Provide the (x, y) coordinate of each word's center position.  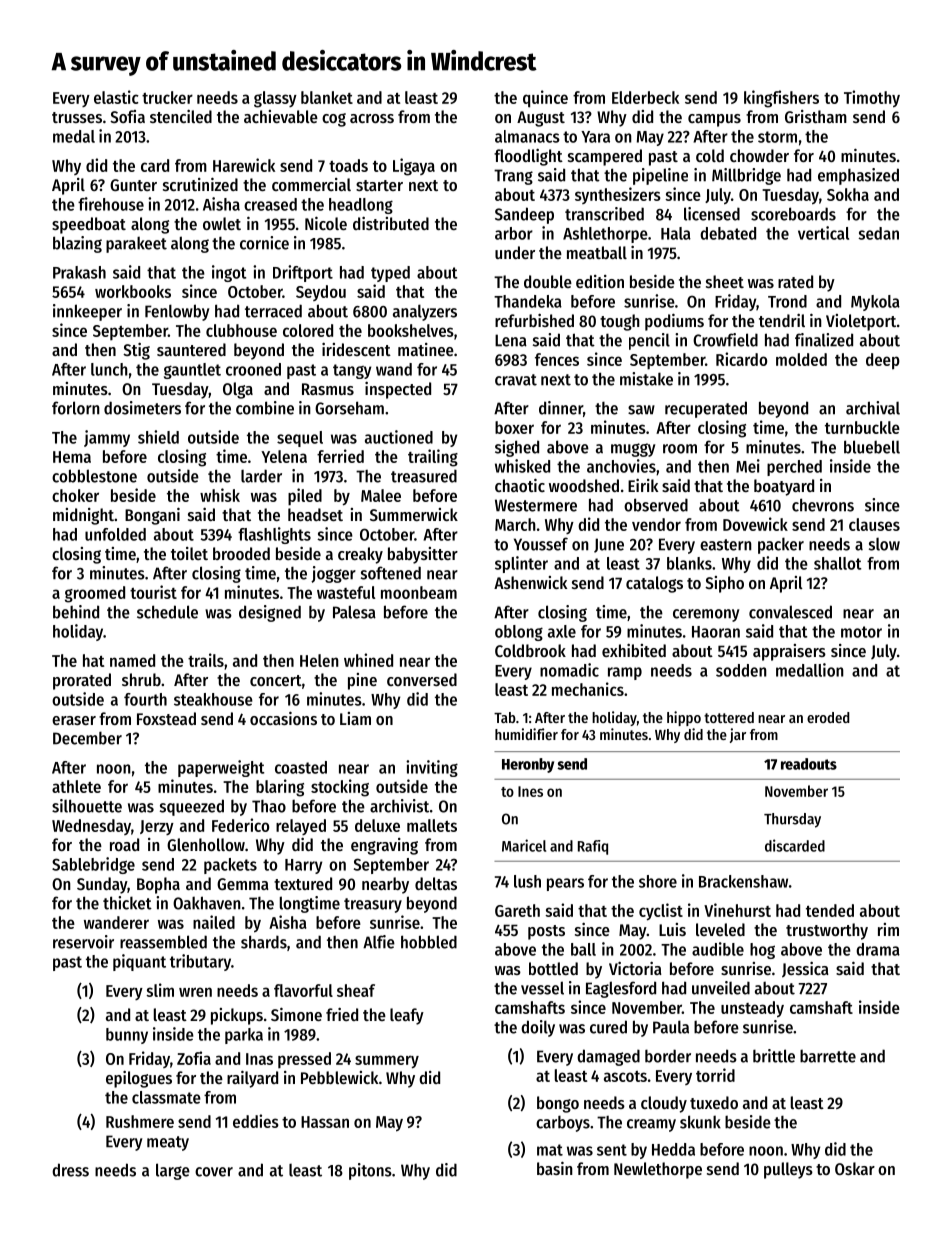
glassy (275, 99)
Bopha (158, 885)
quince (545, 99)
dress (70, 1170)
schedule (167, 612)
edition (600, 281)
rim (888, 929)
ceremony (706, 615)
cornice (264, 243)
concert (276, 680)
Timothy (872, 99)
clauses (874, 524)
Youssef (541, 544)
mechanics (588, 689)
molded (801, 359)
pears (565, 884)
